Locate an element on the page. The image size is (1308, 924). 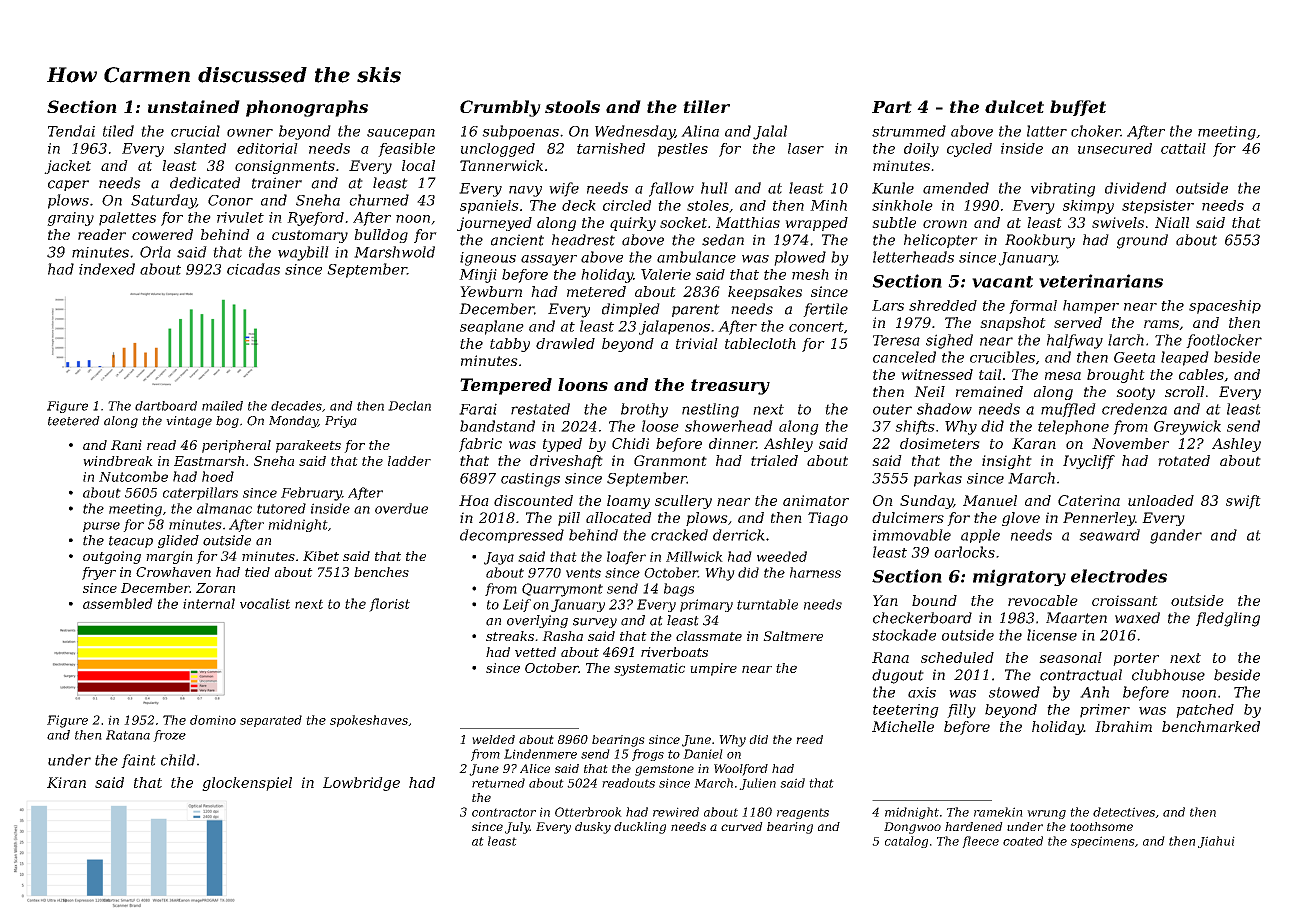
trialed is located at coordinates (774, 460).
